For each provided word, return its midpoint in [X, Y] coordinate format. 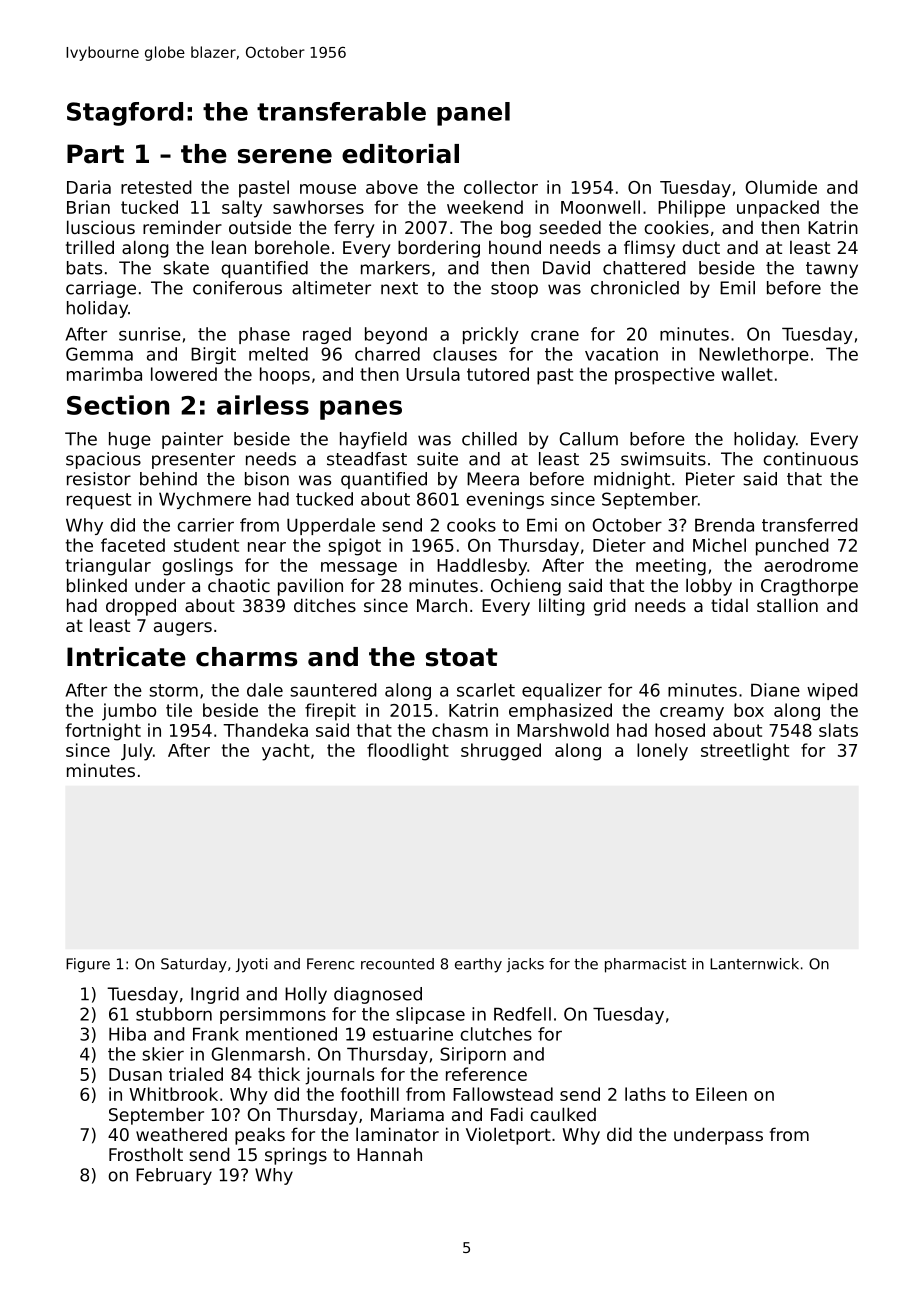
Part [95, 154]
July [137, 752]
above [392, 187]
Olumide [781, 187]
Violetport [508, 1136]
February [174, 1176]
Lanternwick [754, 964]
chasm [460, 730]
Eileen [721, 1094]
